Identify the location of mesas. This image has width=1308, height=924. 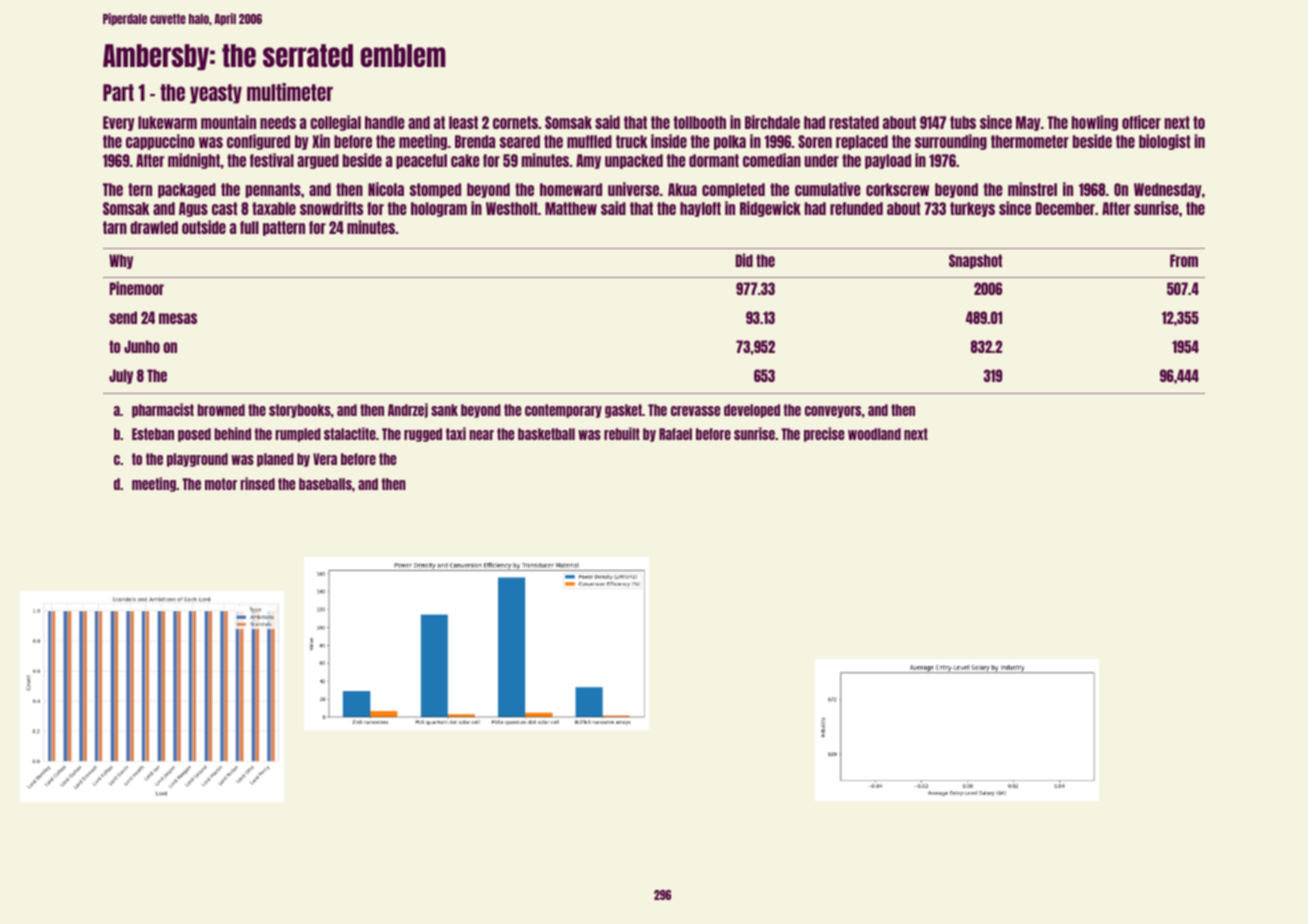
(178, 318).
